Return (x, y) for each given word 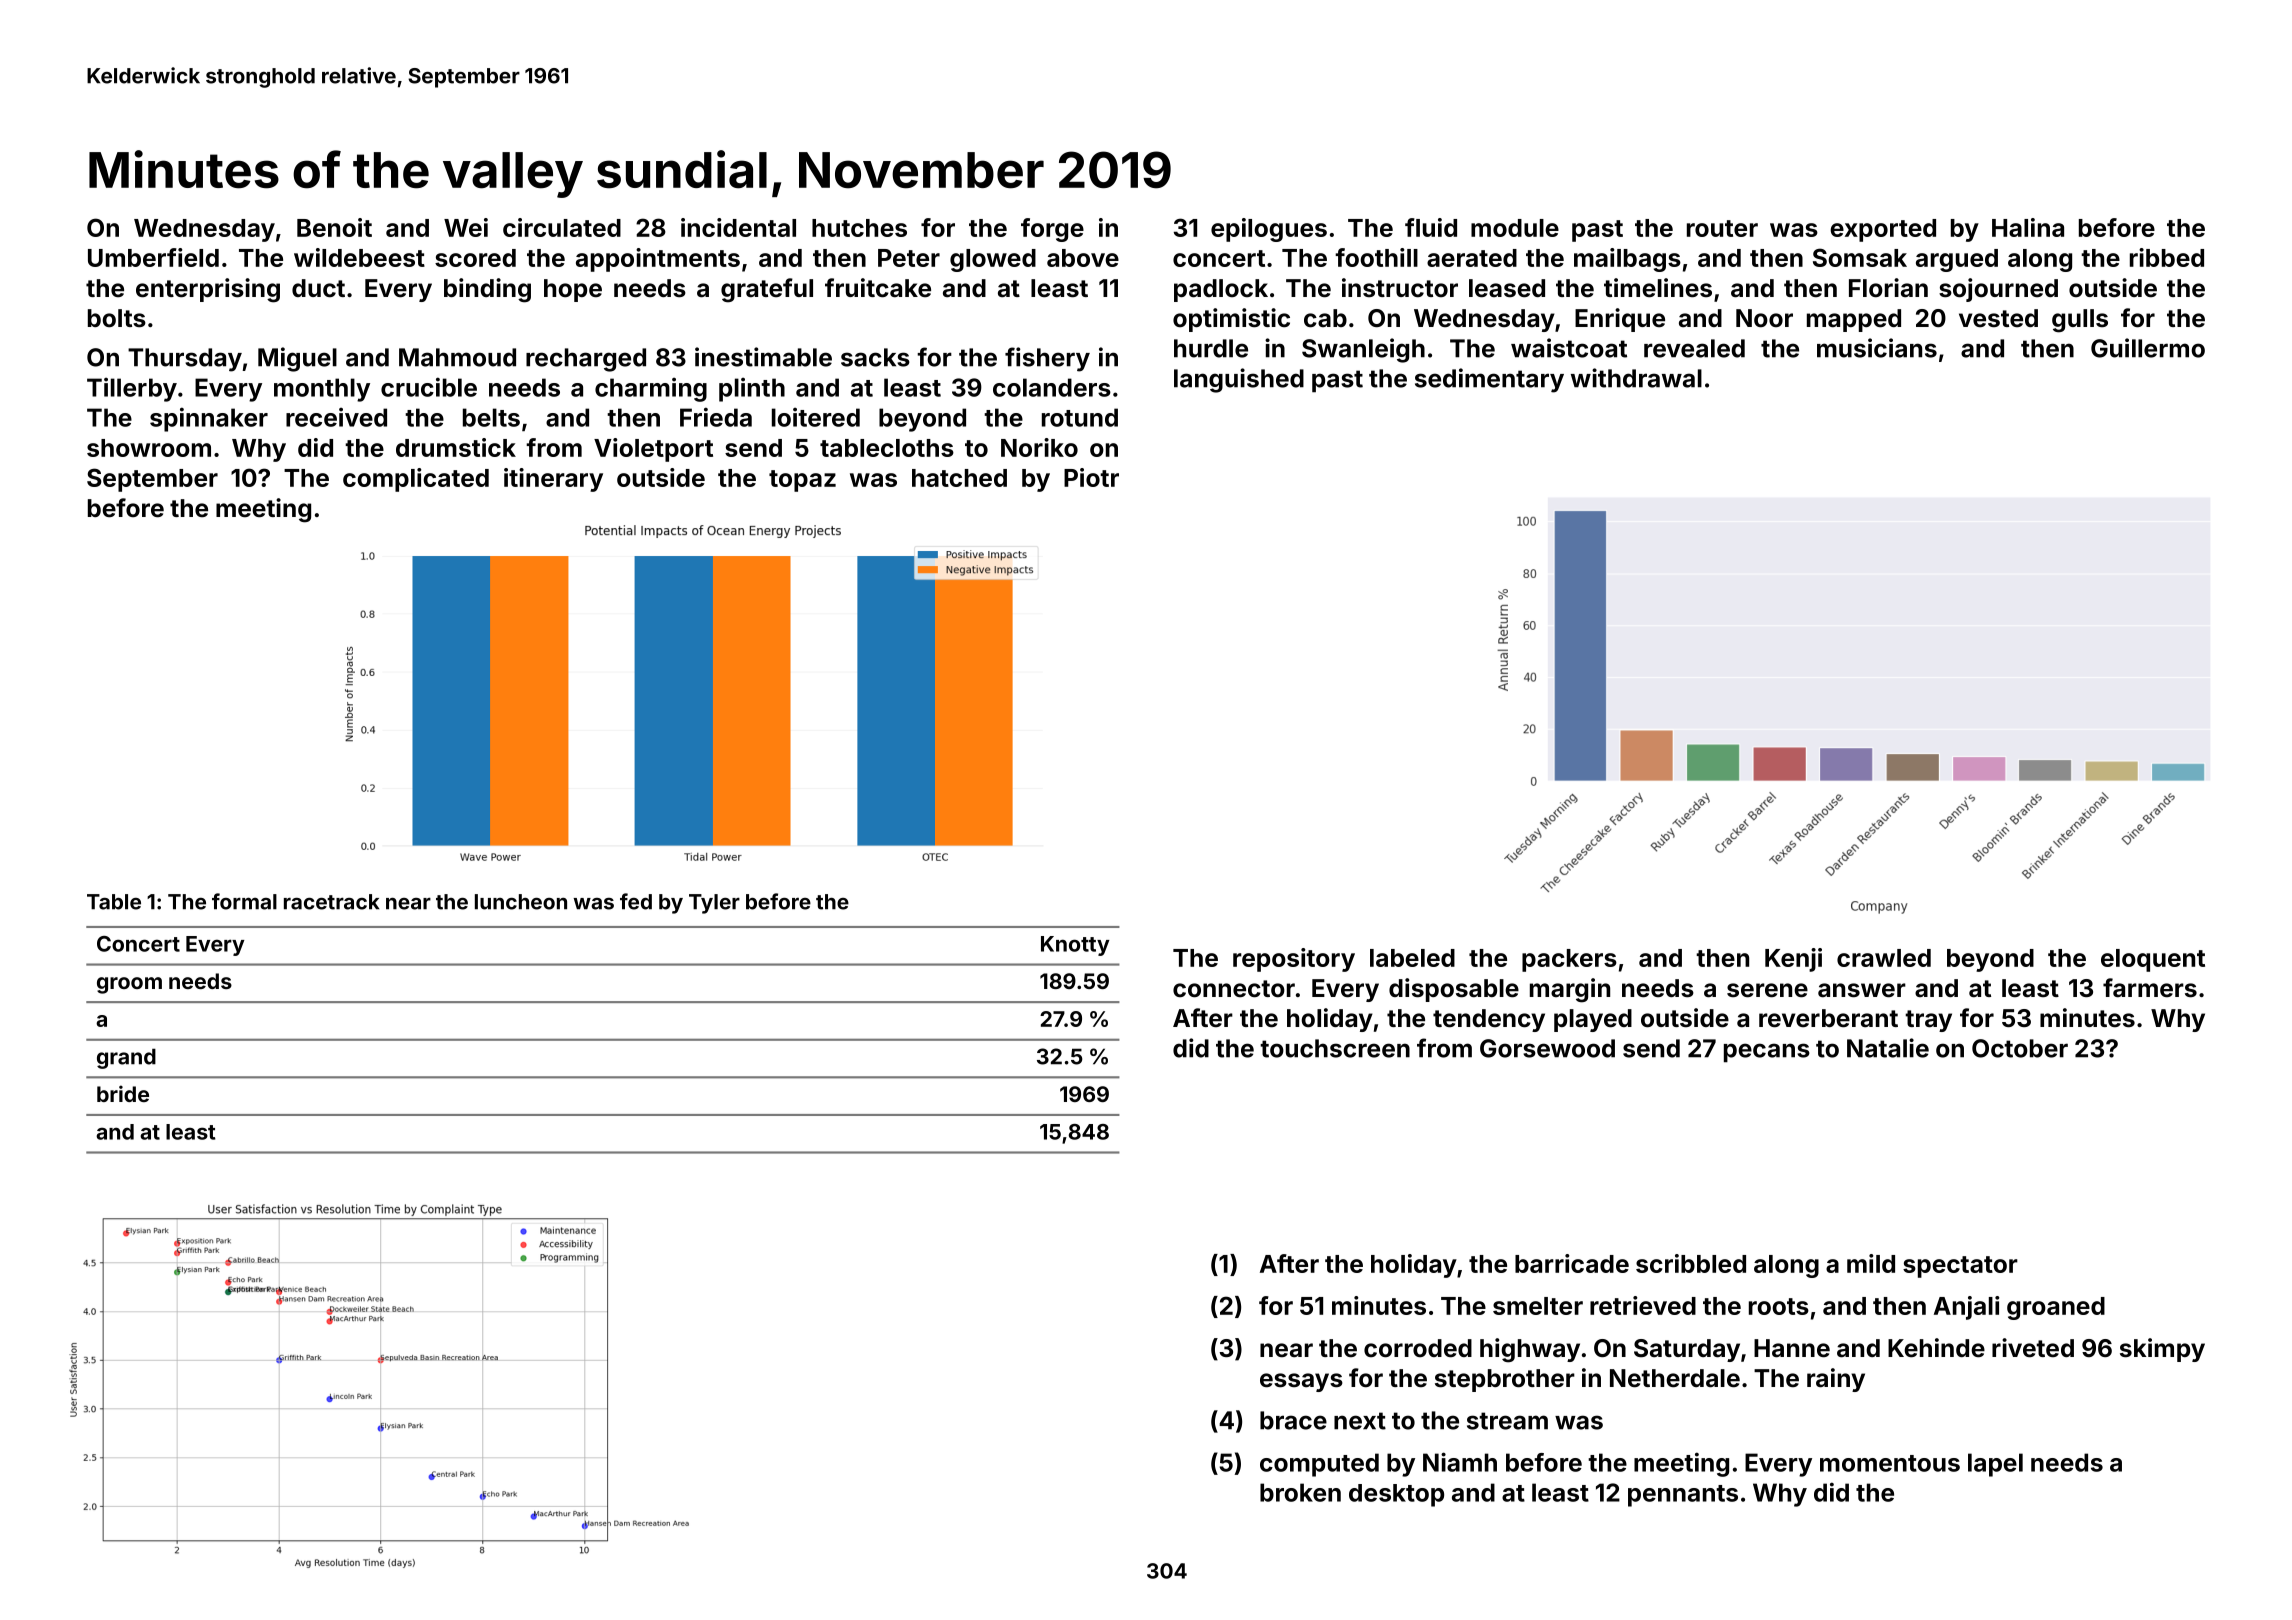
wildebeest (359, 257)
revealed (1694, 348)
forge (1052, 230)
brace (1293, 1420)
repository (1294, 960)
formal (244, 901)
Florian (1888, 288)
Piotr (1091, 477)
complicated (416, 480)
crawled (1884, 958)
